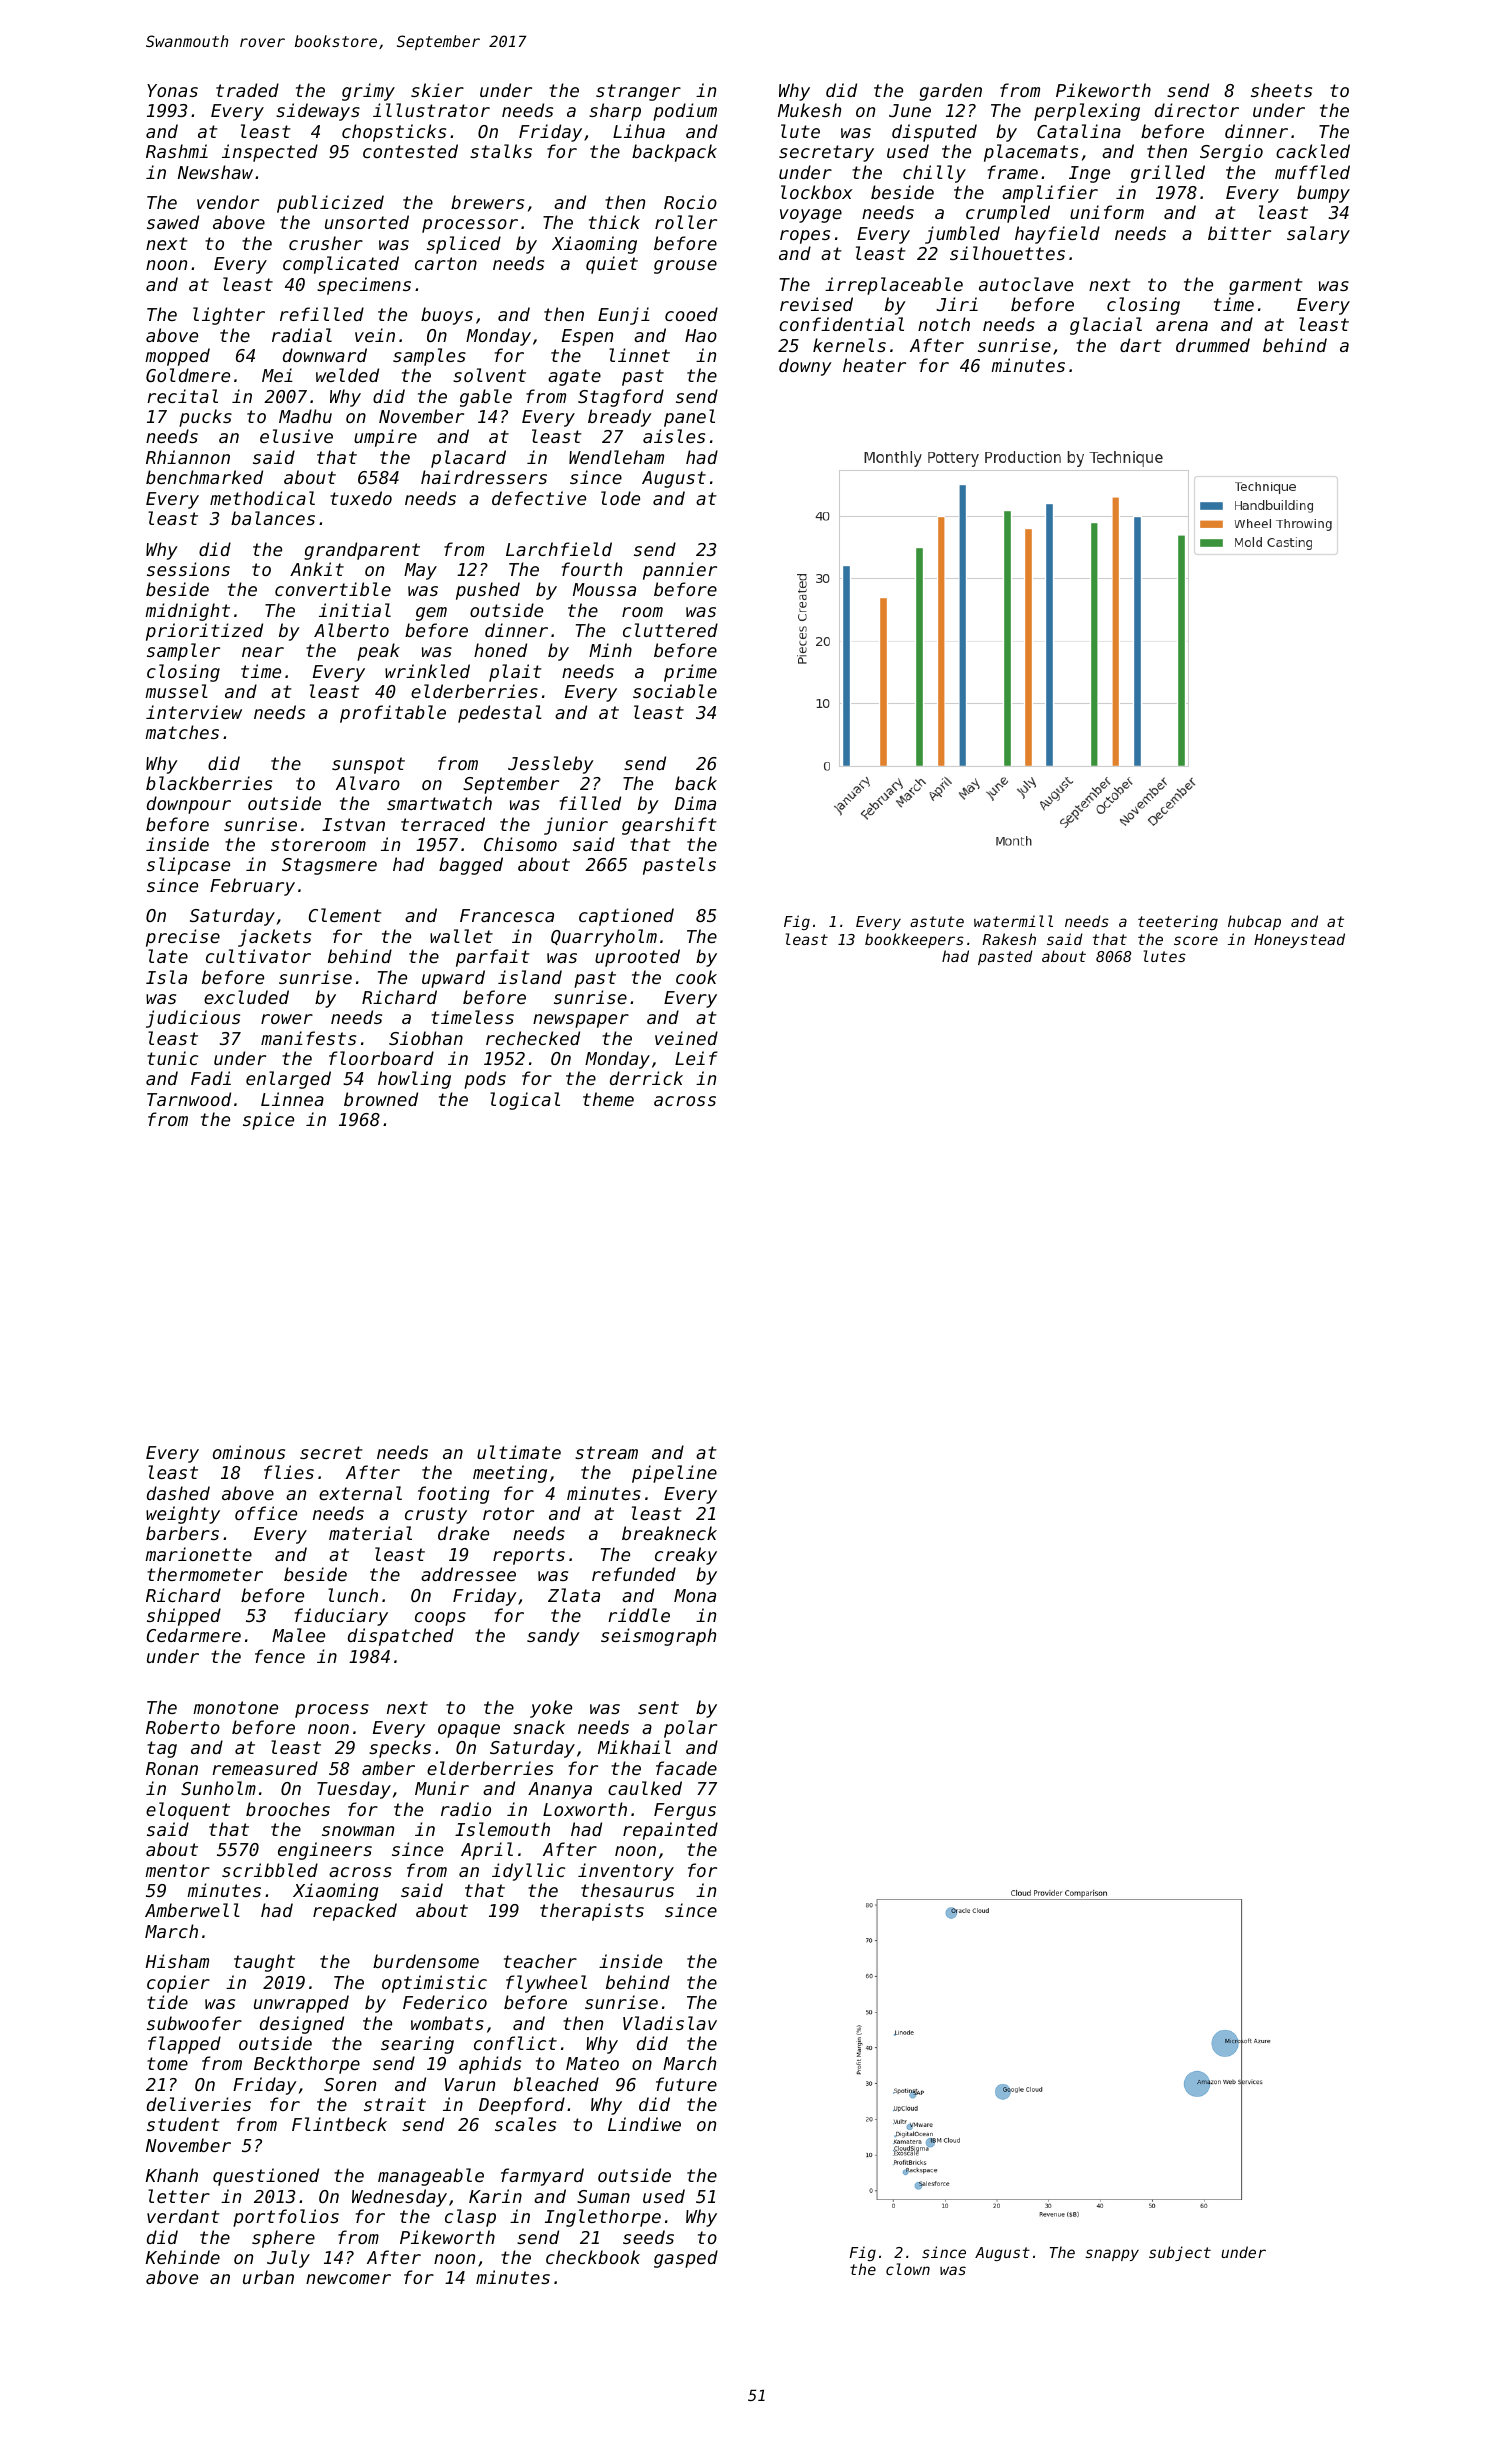 The image size is (1496, 2464). Describe the element at coordinates (696, 977) in the document. I see `cook` at that location.
